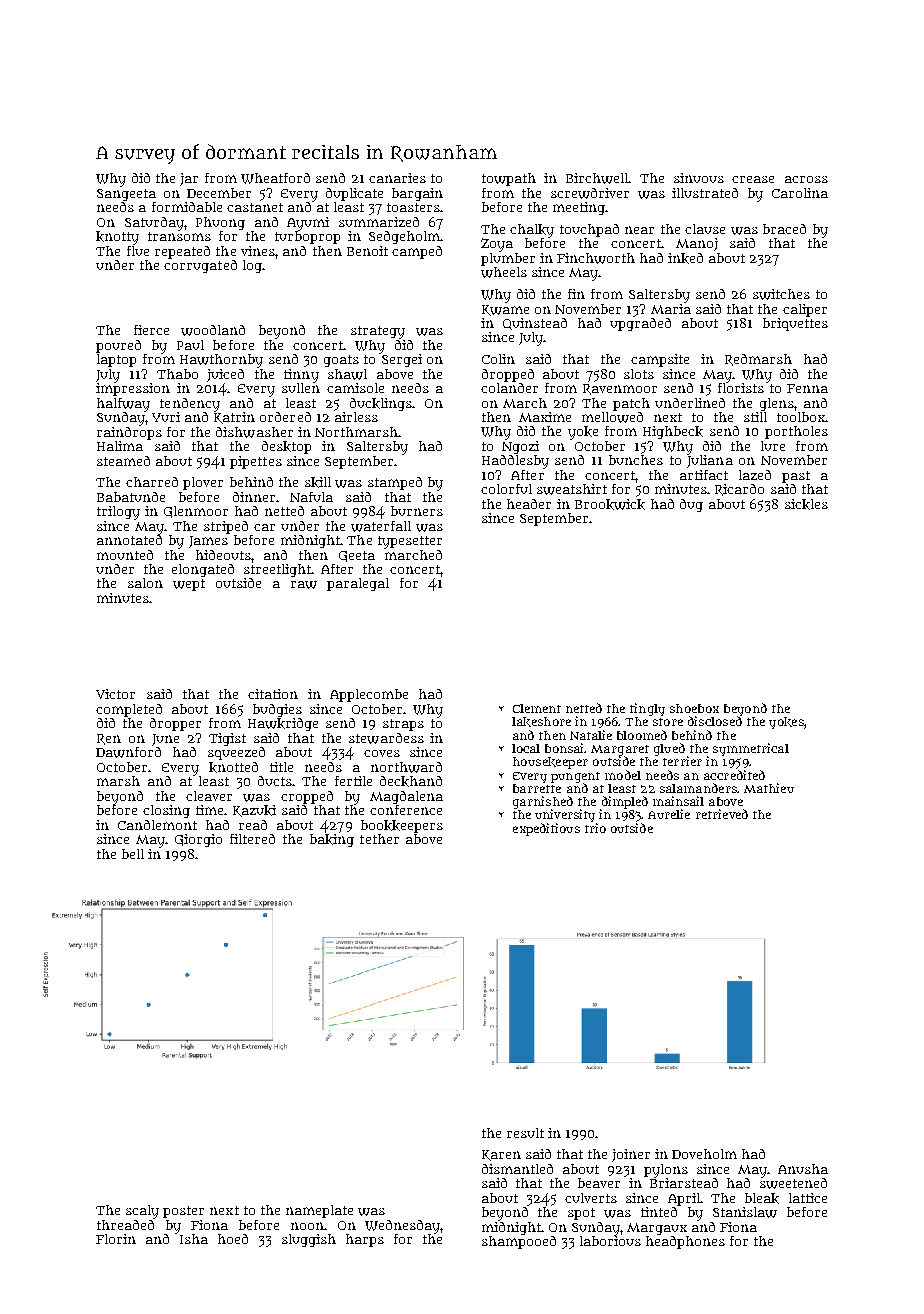 This document has width=924, height=1314. Describe the element at coordinates (319, 1211) in the document. I see `nameplate` at that location.
